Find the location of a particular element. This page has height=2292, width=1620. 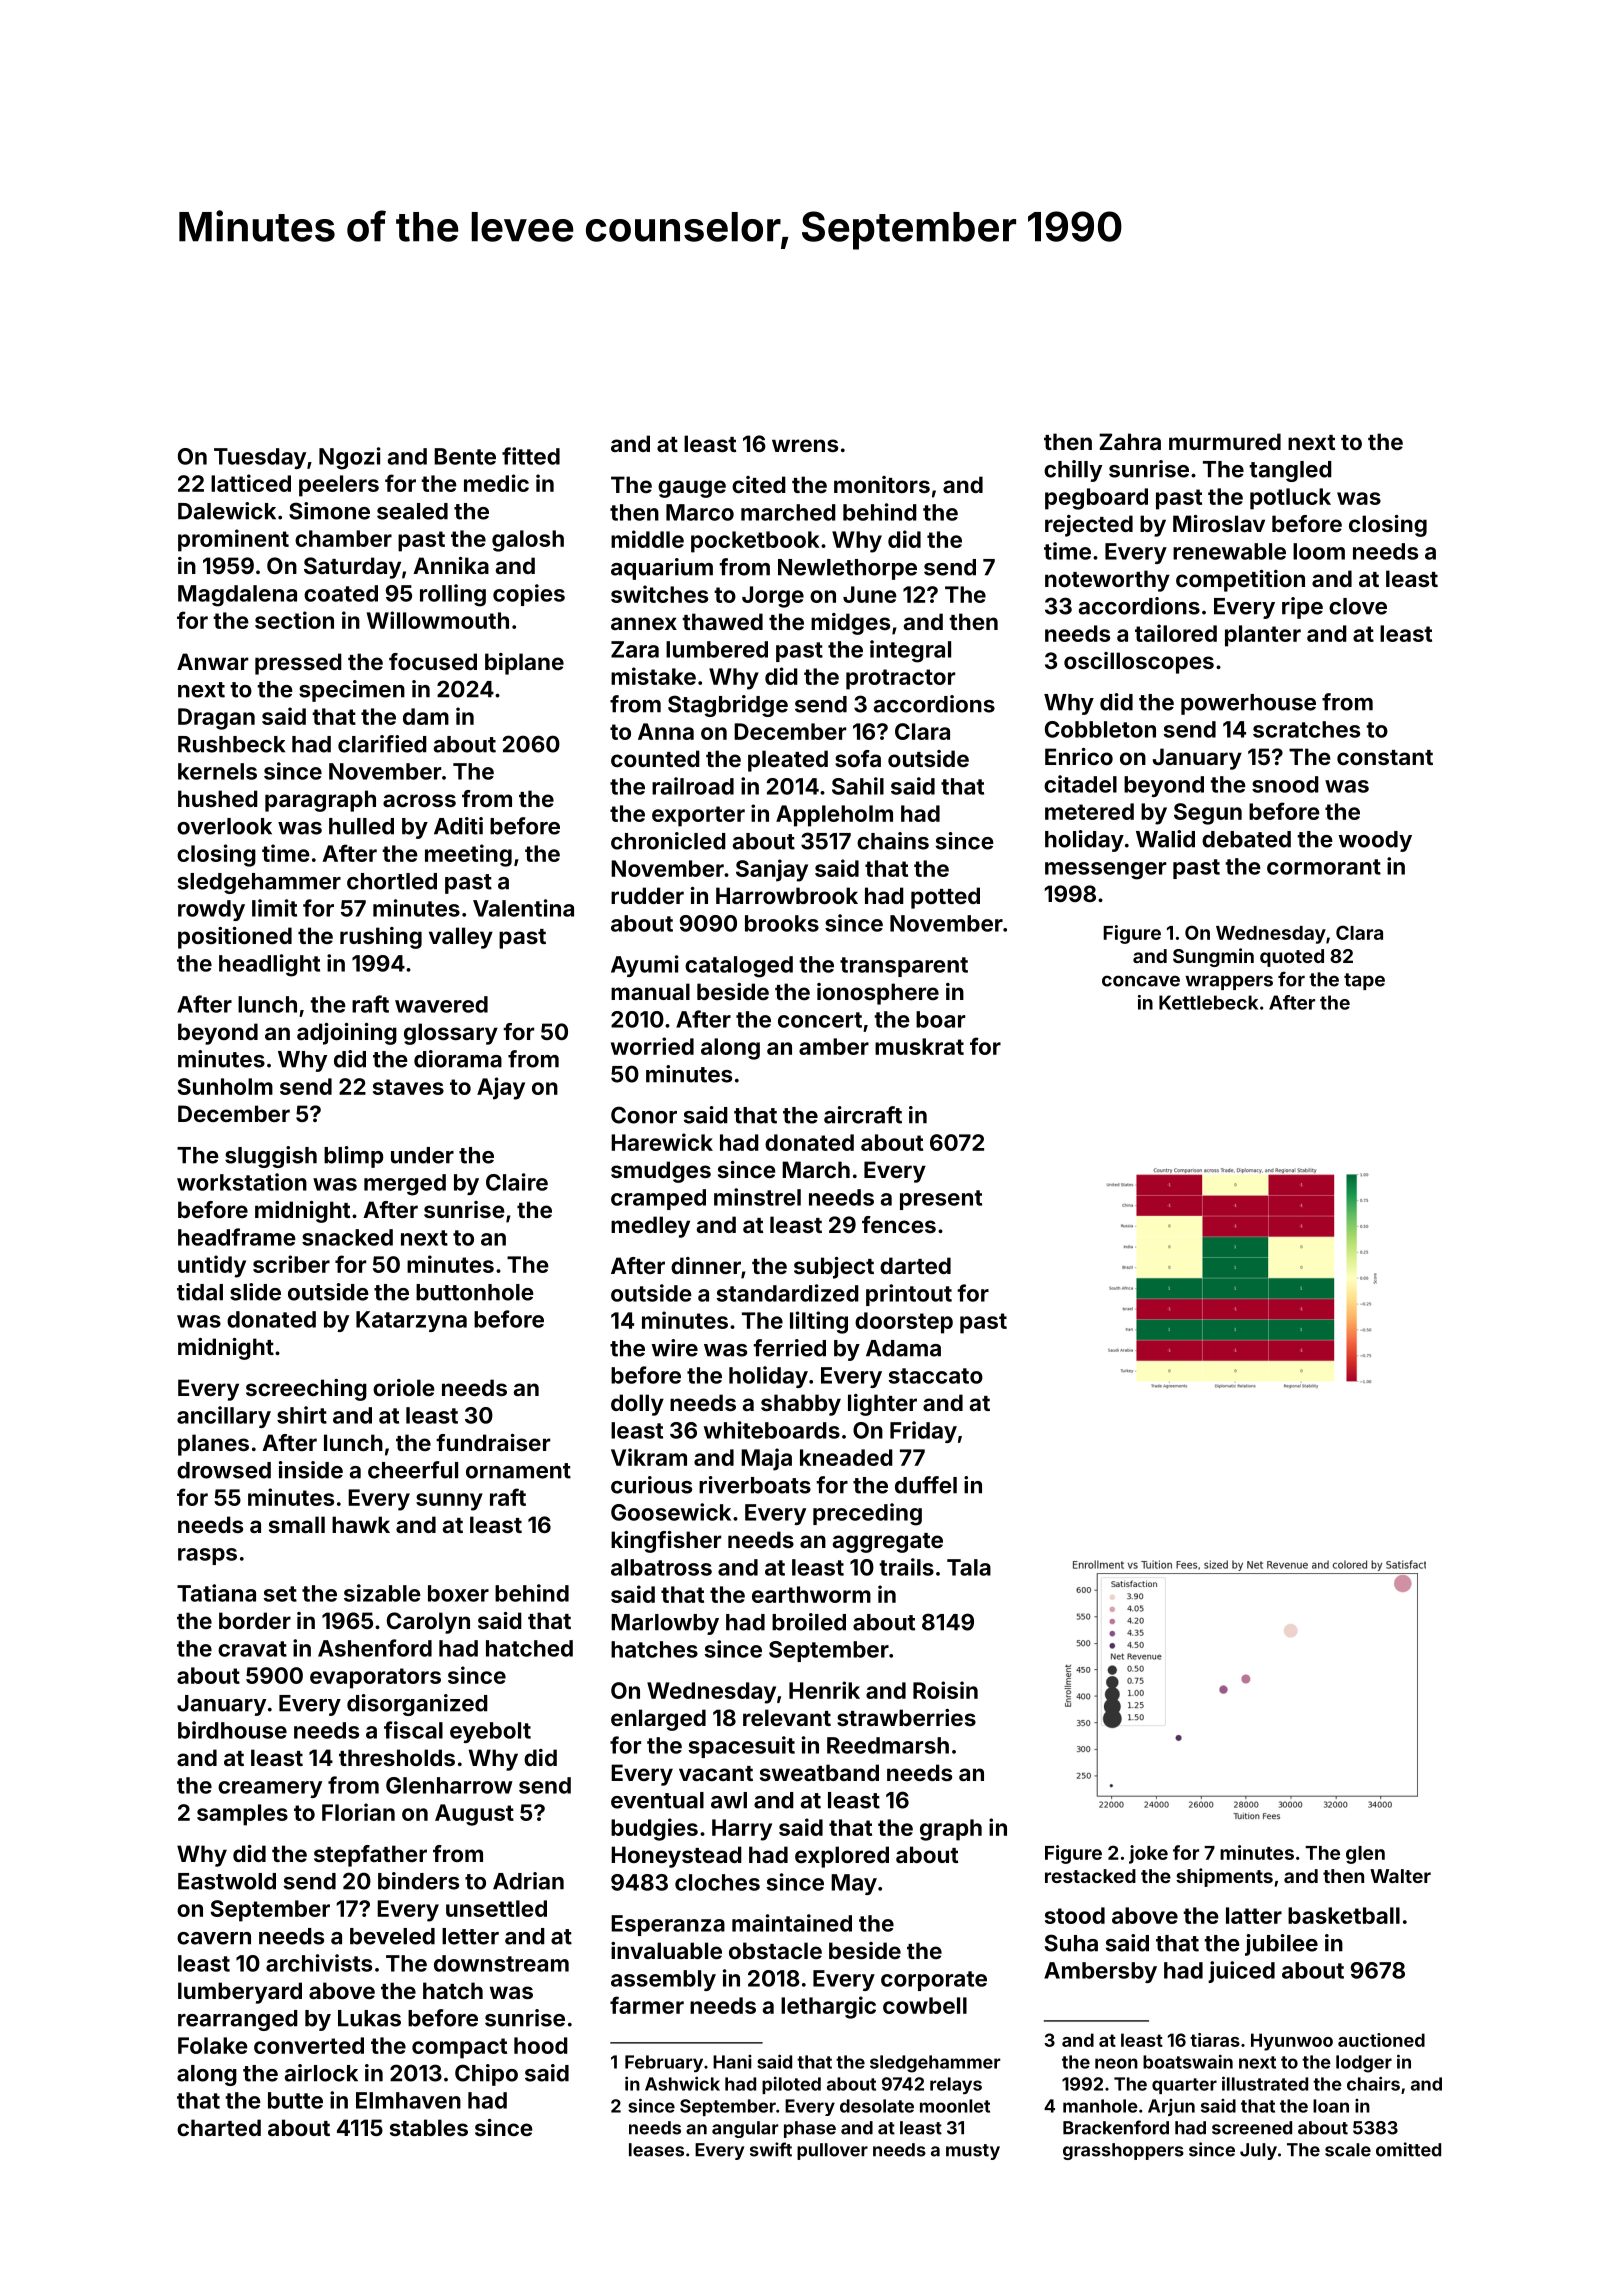

hushed is located at coordinates (218, 798).
